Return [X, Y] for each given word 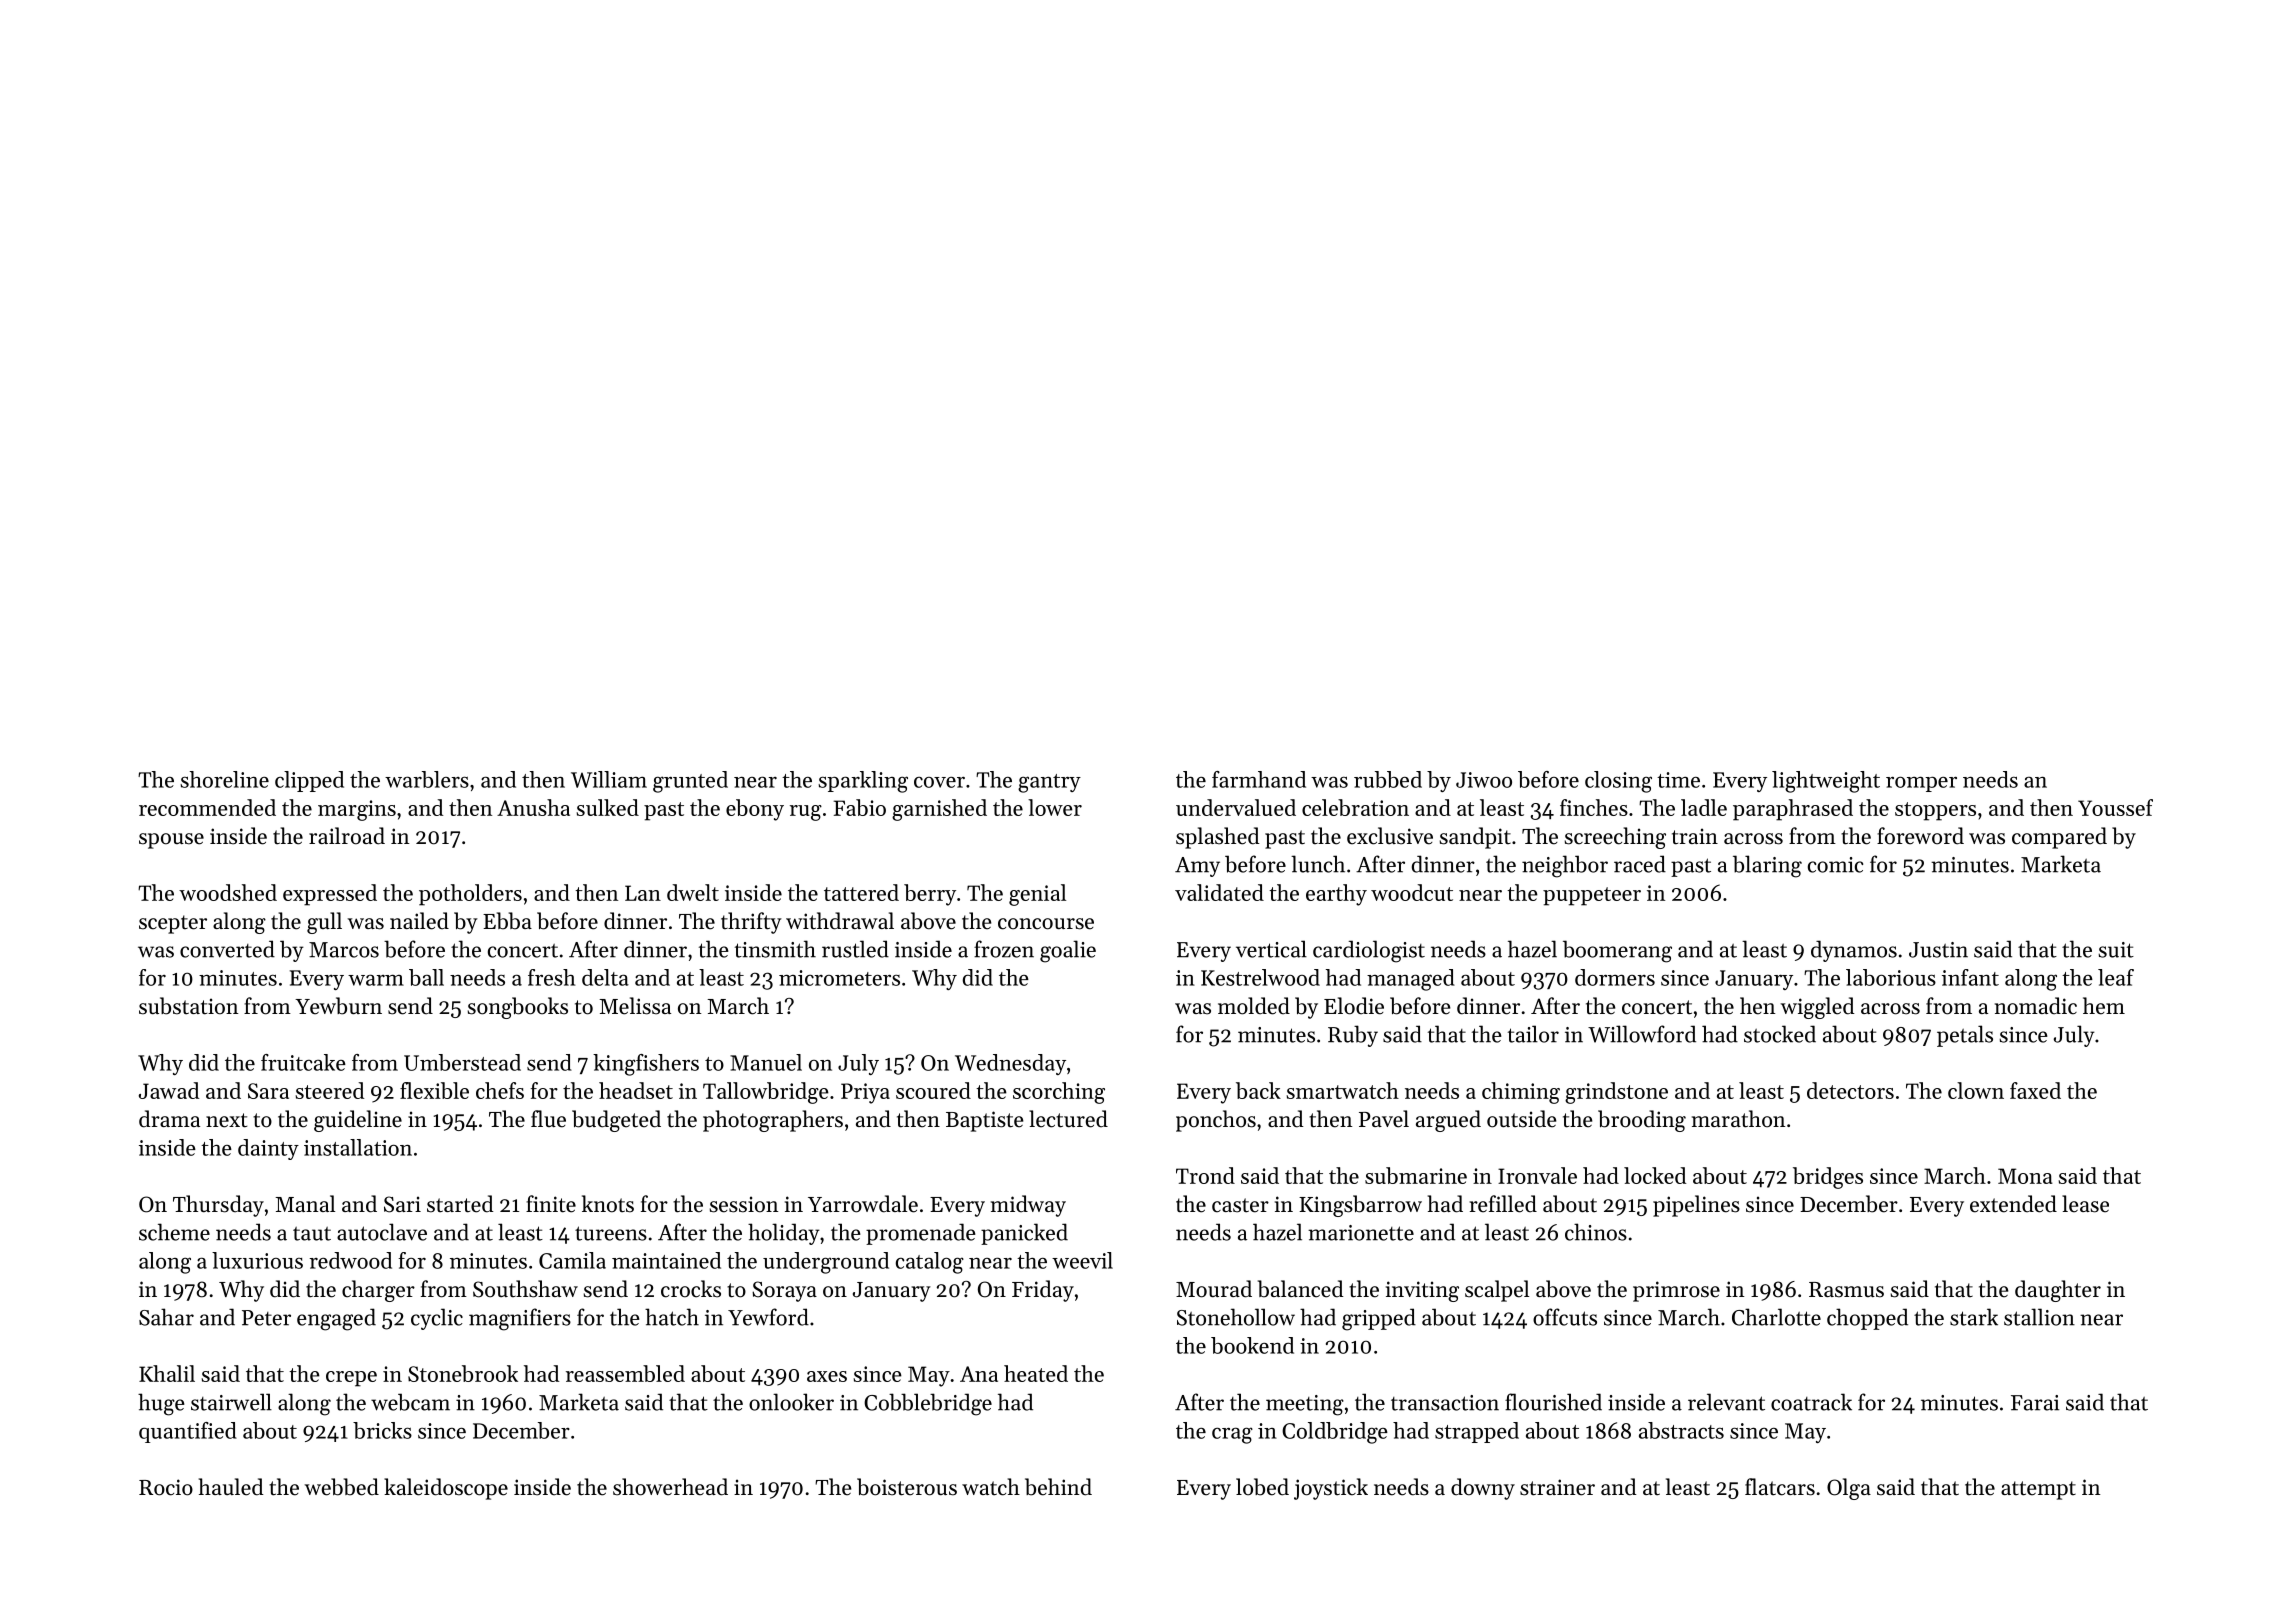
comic [1835, 865]
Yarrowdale [863, 1204]
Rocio [166, 1487]
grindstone [1616, 1093]
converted [227, 949]
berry [930, 895]
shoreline [224, 779]
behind [1058, 1487]
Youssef [2115, 807]
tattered [861, 892]
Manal [305, 1203]
